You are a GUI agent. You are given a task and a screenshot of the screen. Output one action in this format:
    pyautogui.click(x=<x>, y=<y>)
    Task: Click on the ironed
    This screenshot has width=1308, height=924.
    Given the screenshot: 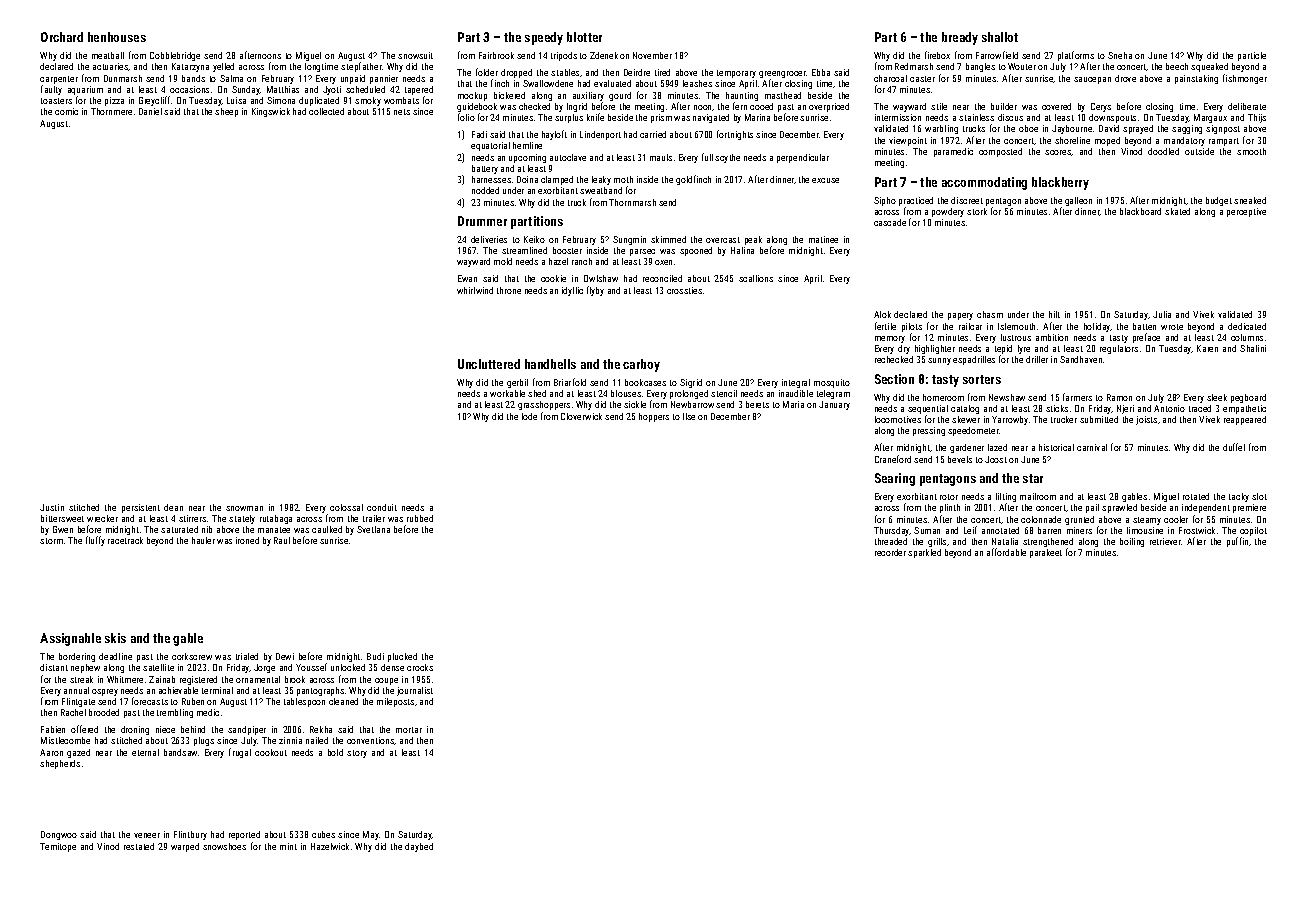 What is the action you would take?
    pyautogui.click(x=247, y=540)
